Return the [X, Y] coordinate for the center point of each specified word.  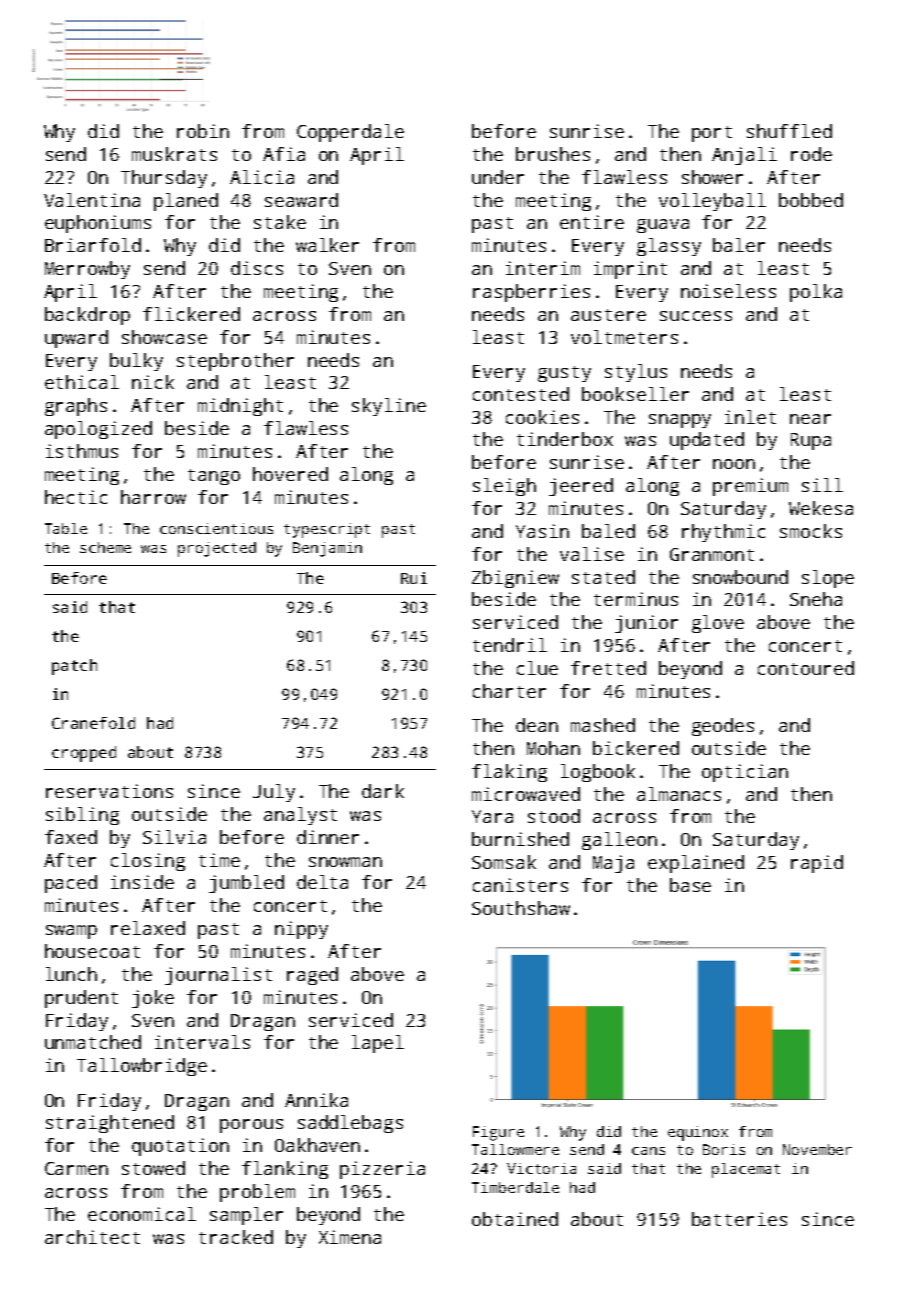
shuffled [789, 131]
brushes [553, 154]
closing [148, 862]
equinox [698, 1133]
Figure [498, 1133]
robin [203, 131]
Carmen [76, 1168]
